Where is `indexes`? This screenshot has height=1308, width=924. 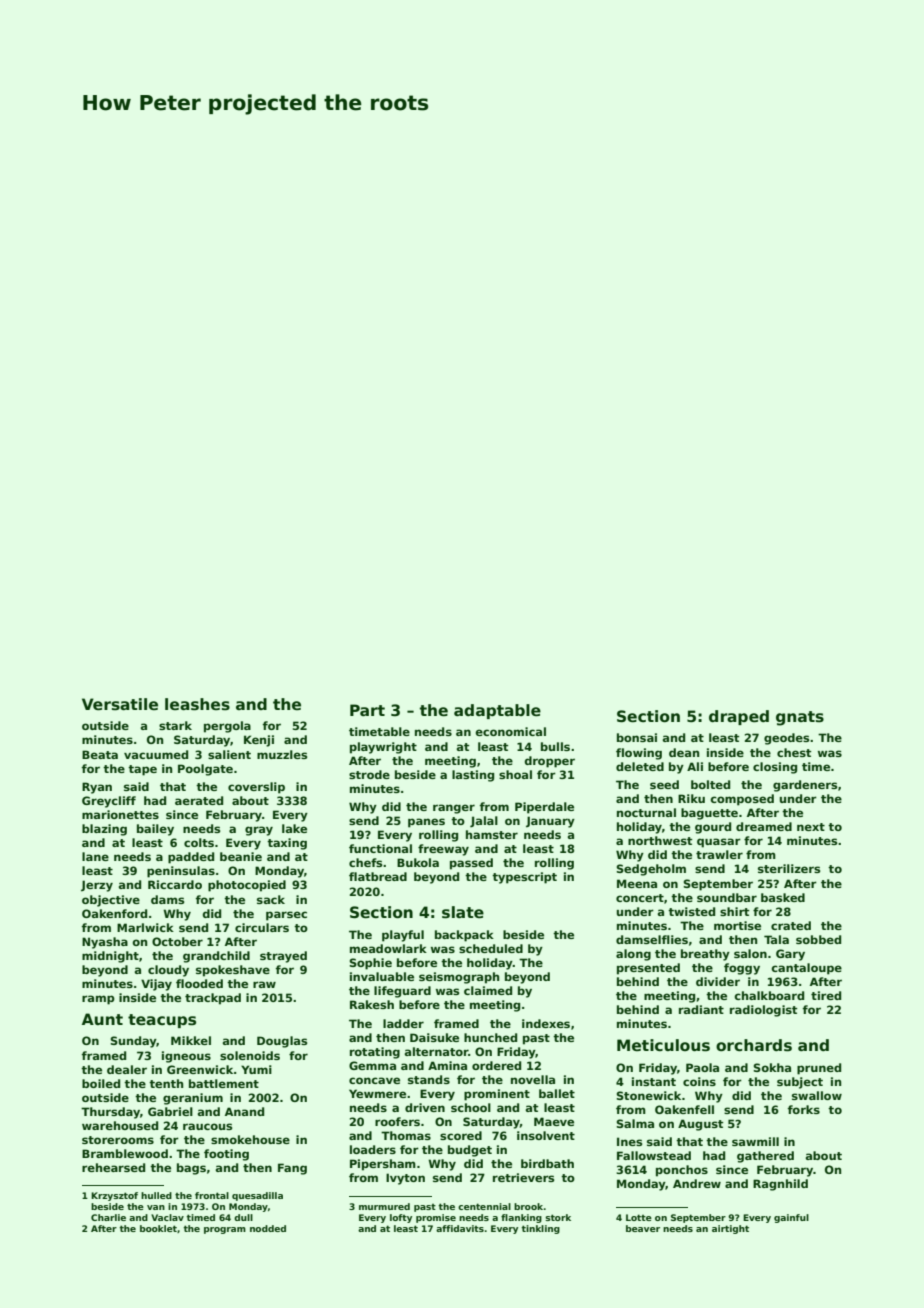 indexes is located at coordinates (546, 1023).
